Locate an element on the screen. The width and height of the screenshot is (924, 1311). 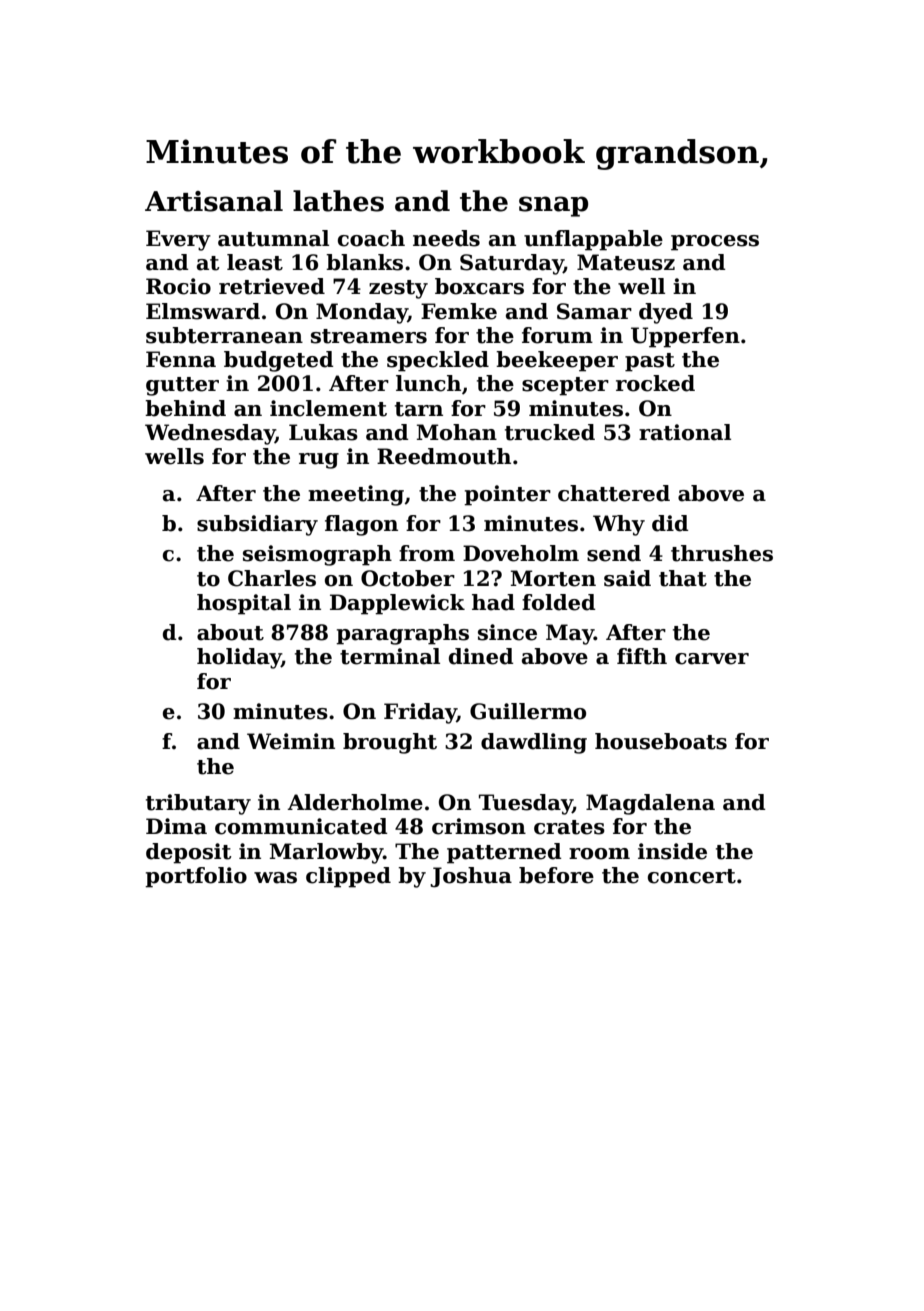
snap is located at coordinates (553, 206).
